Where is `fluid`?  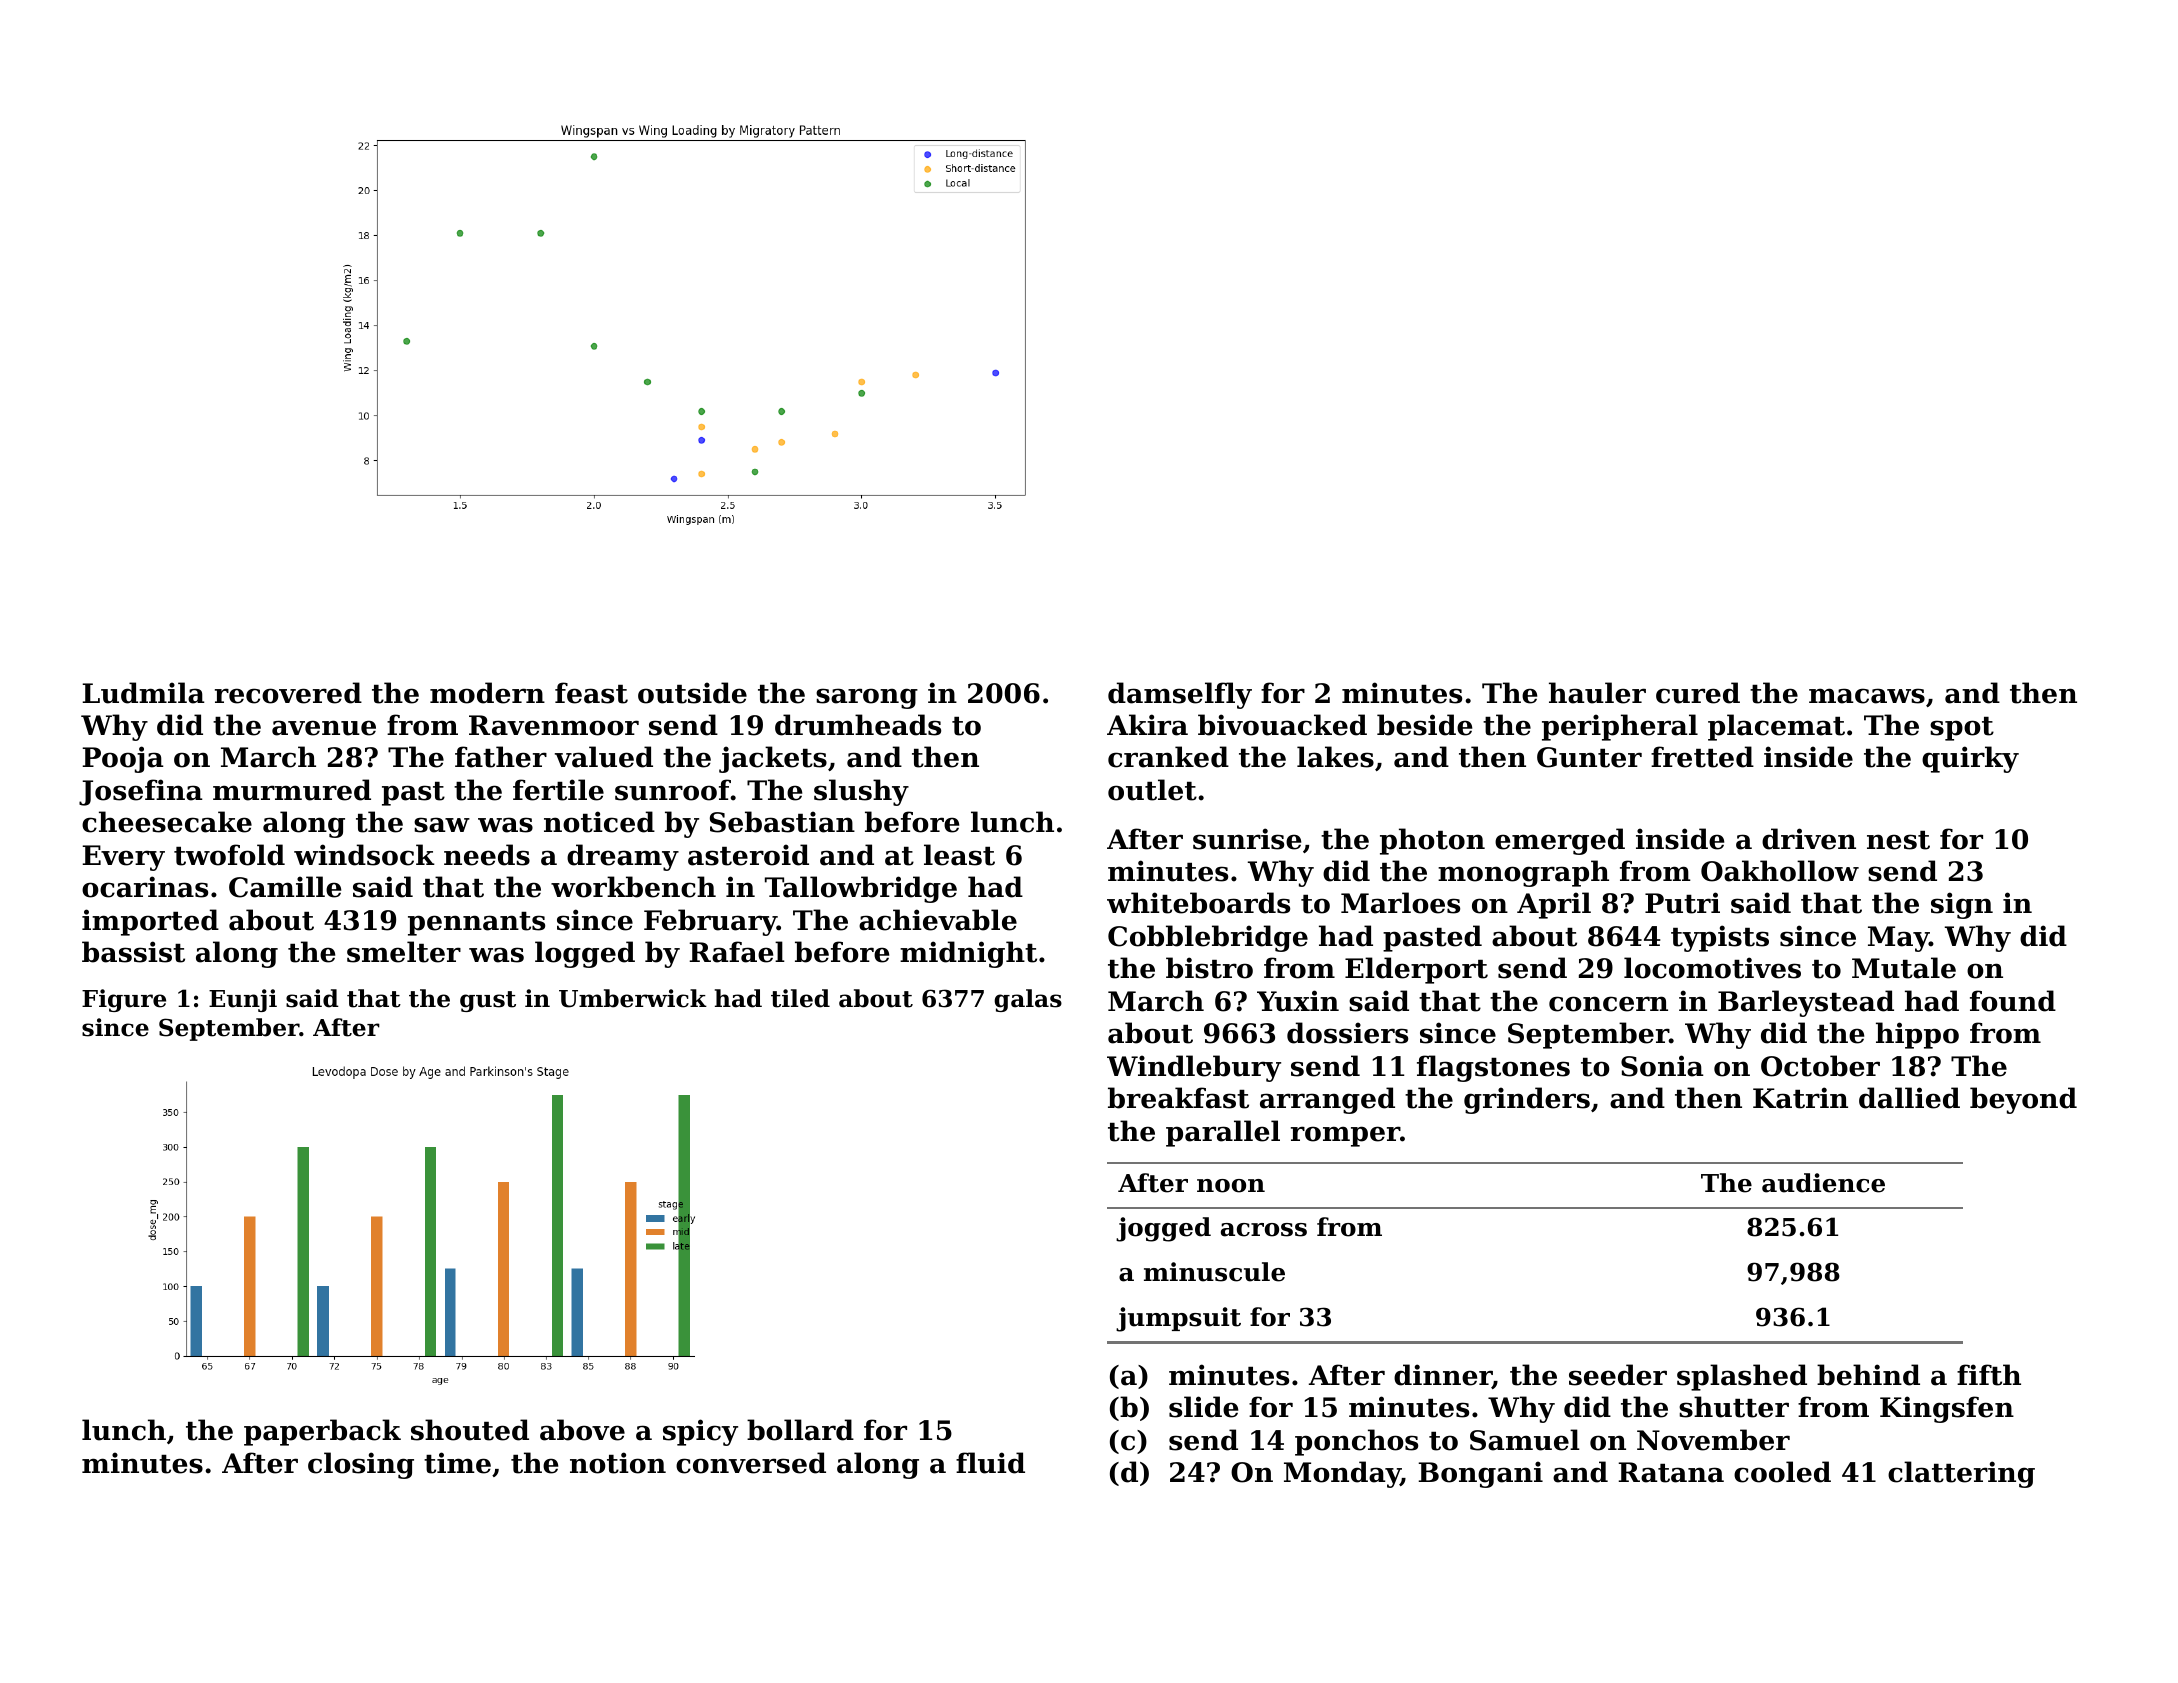
fluid is located at coordinates (990, 1463).
